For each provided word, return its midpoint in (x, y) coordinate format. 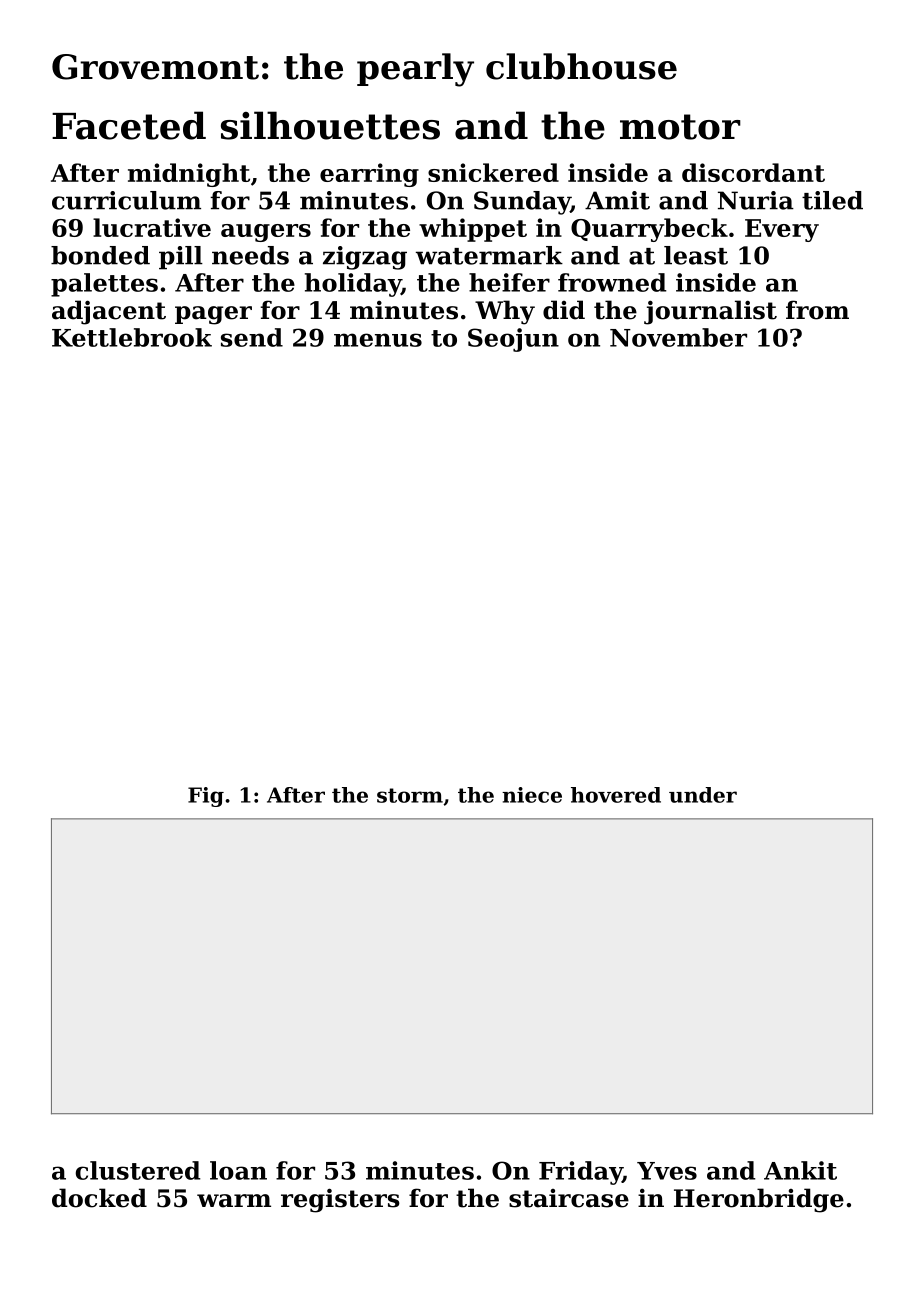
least (696, 255)
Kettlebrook (132, 337)
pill (181, 258)
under (703, 795)
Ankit (800, 1170)
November (678, 337)
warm (234, 1201)
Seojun (513, 340)
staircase (569, 1198)
